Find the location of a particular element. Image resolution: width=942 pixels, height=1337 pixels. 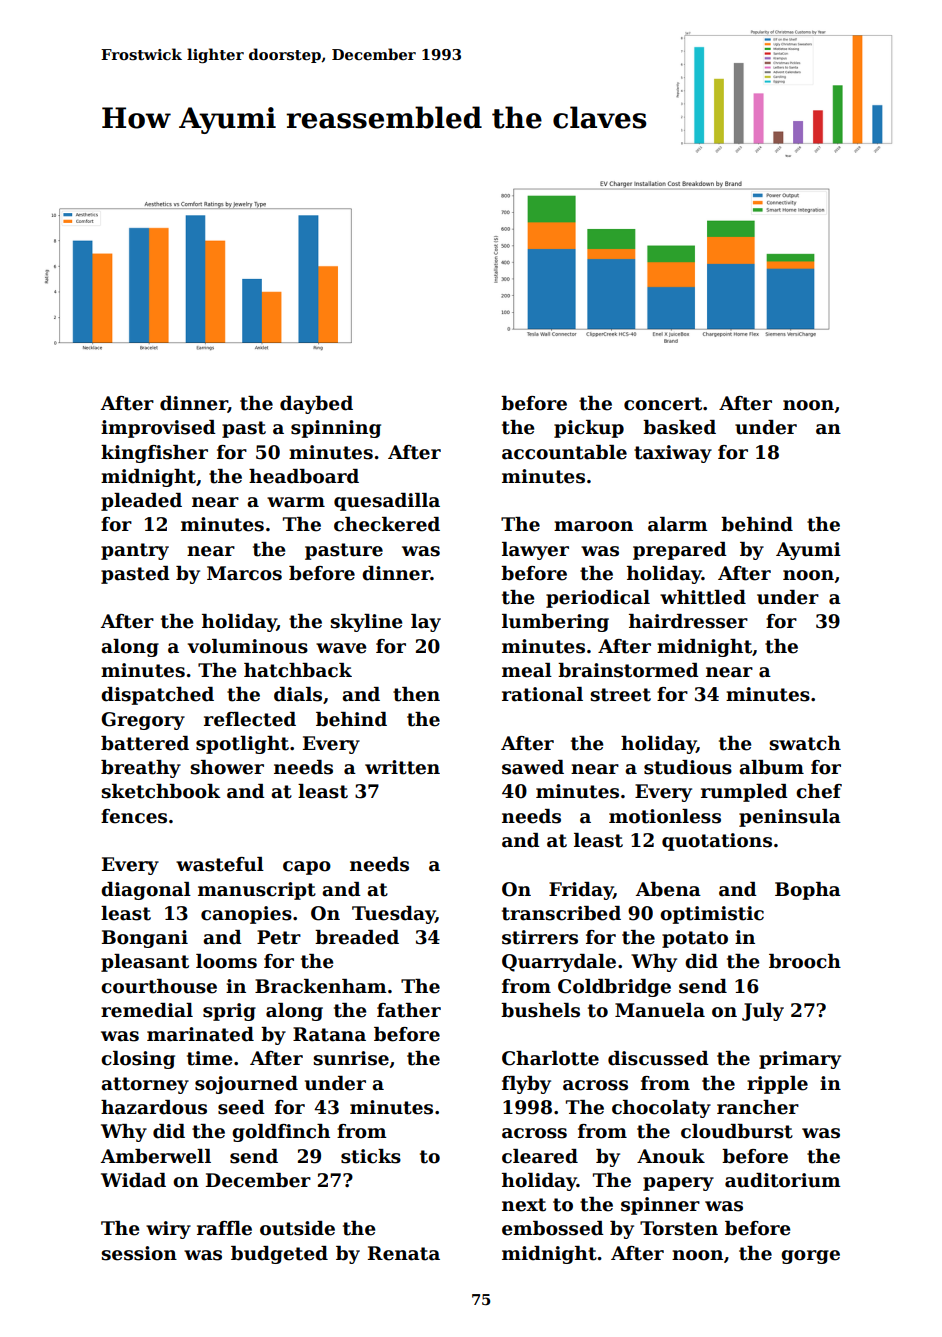

budgeted is located at coordinates (279, 1255).
